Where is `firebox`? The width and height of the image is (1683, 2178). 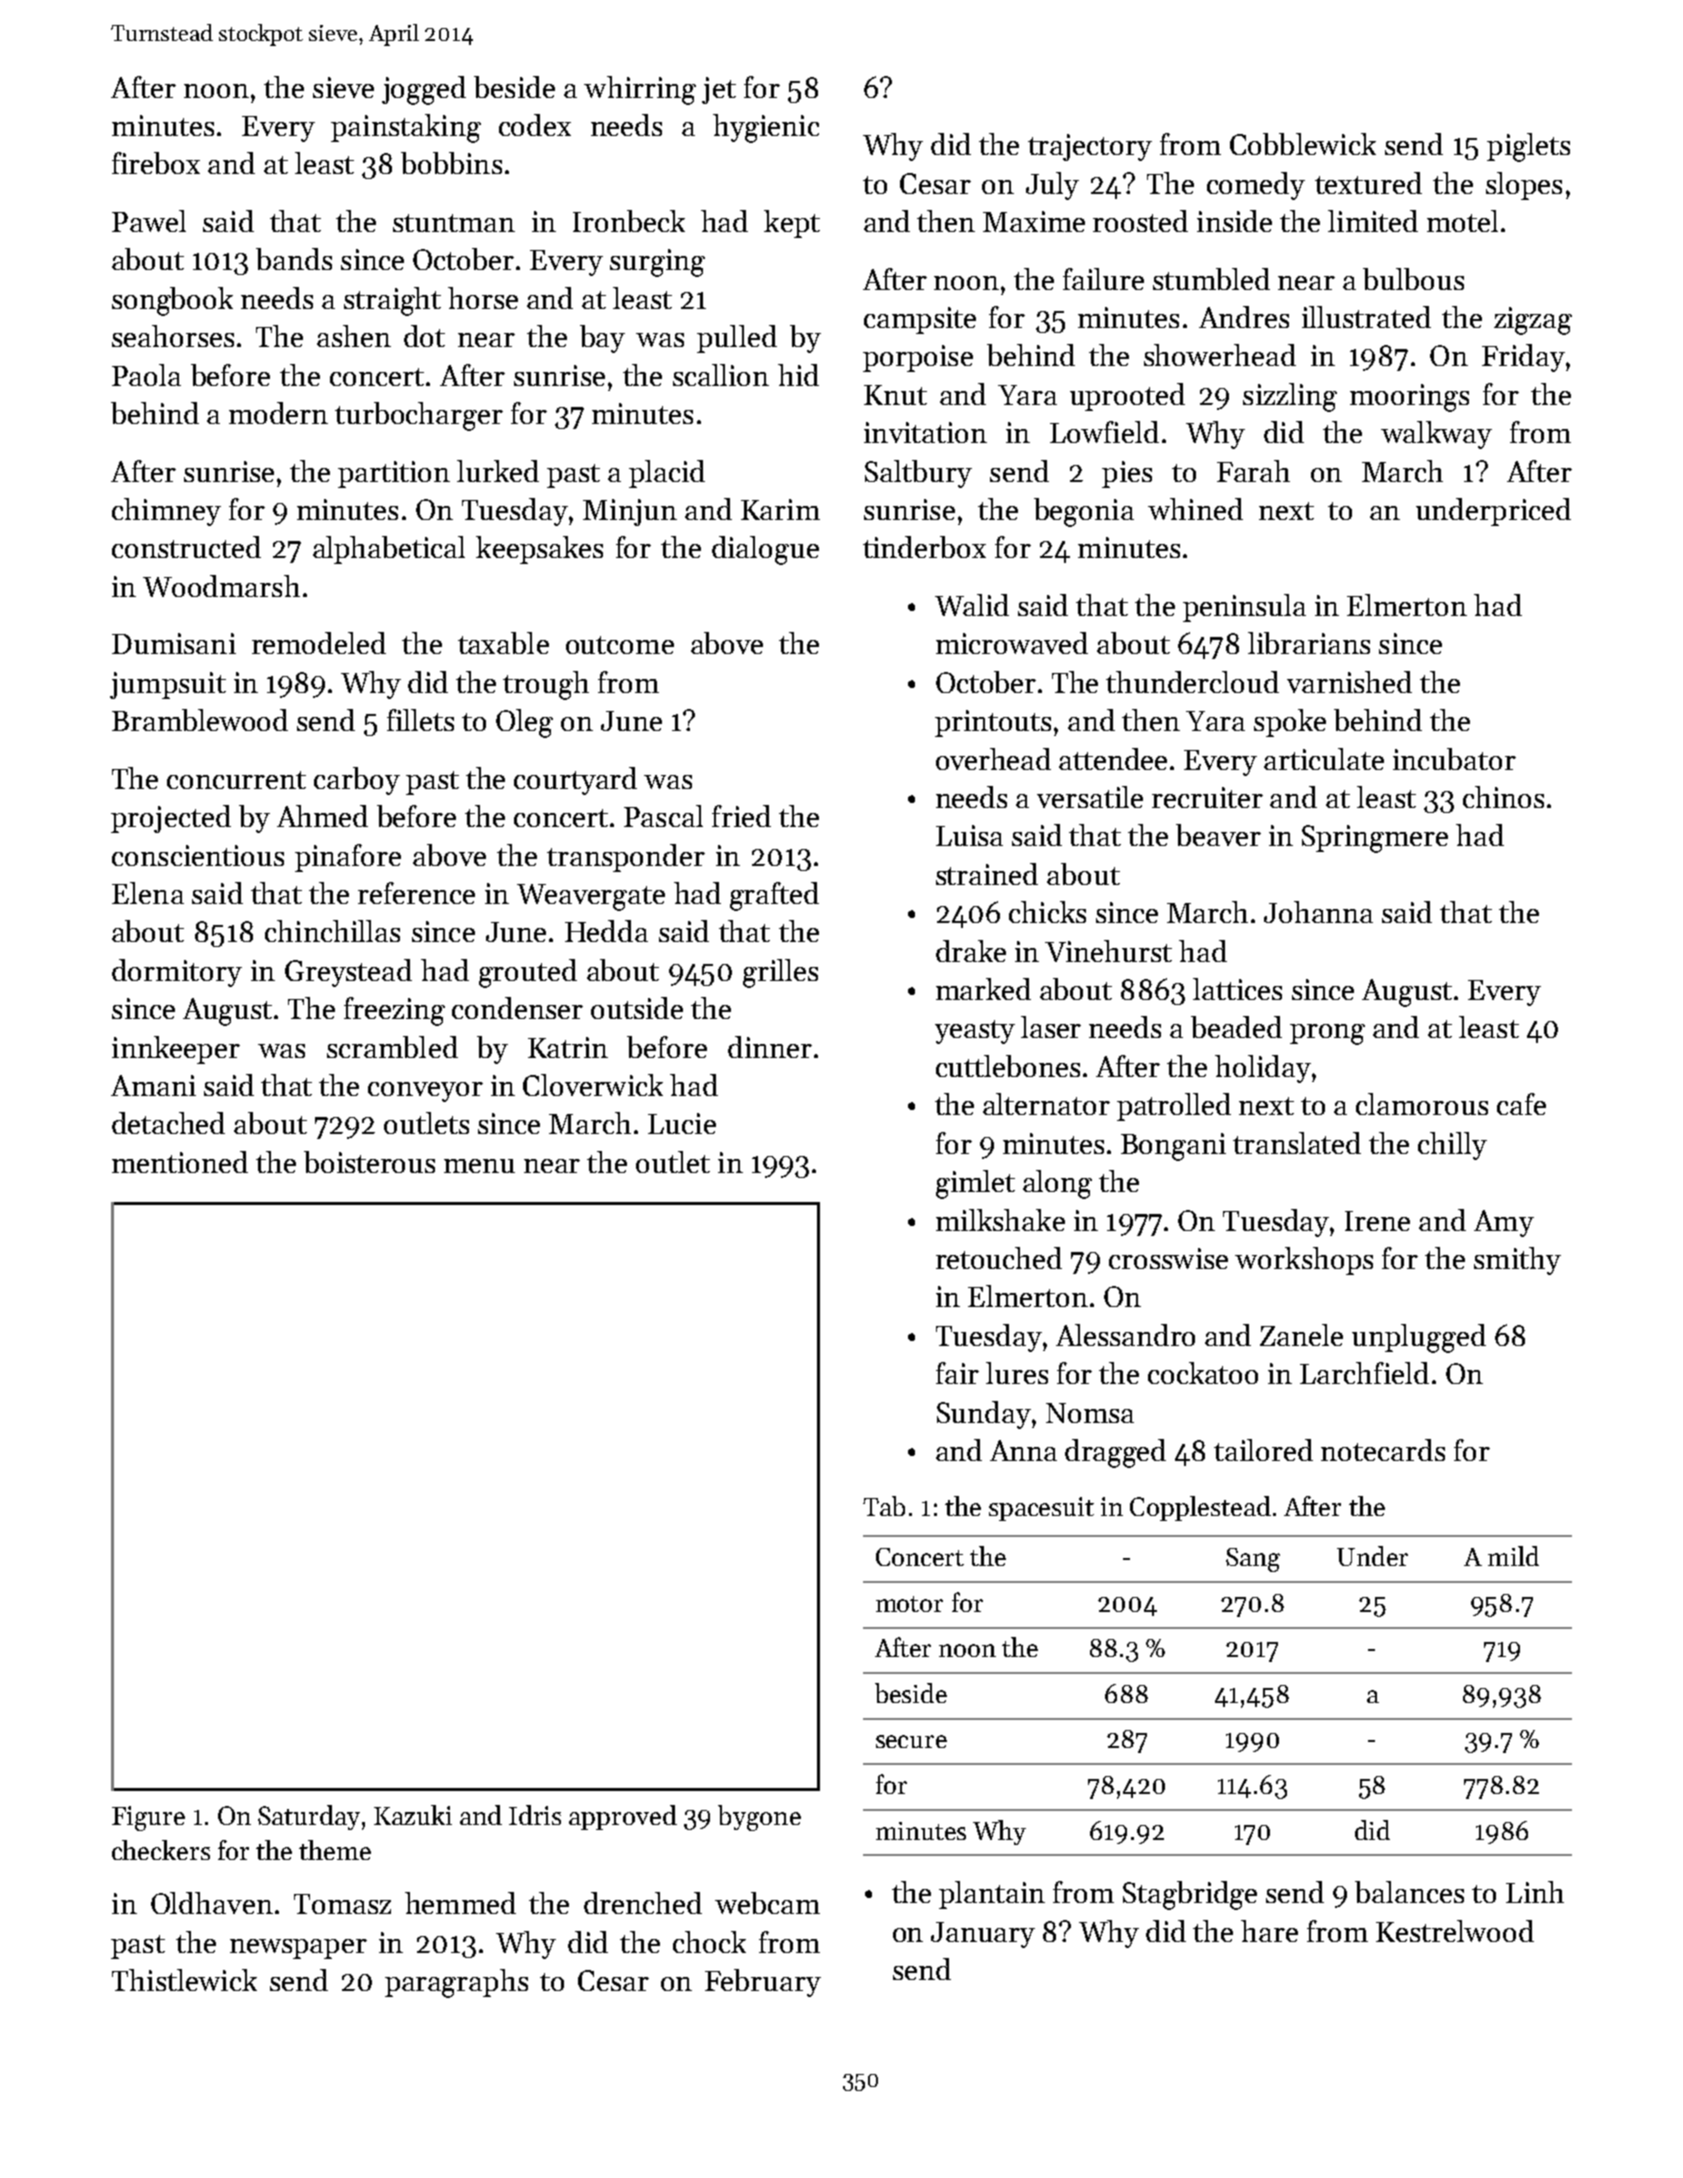
firebox is located at coordinates (156, 163).
